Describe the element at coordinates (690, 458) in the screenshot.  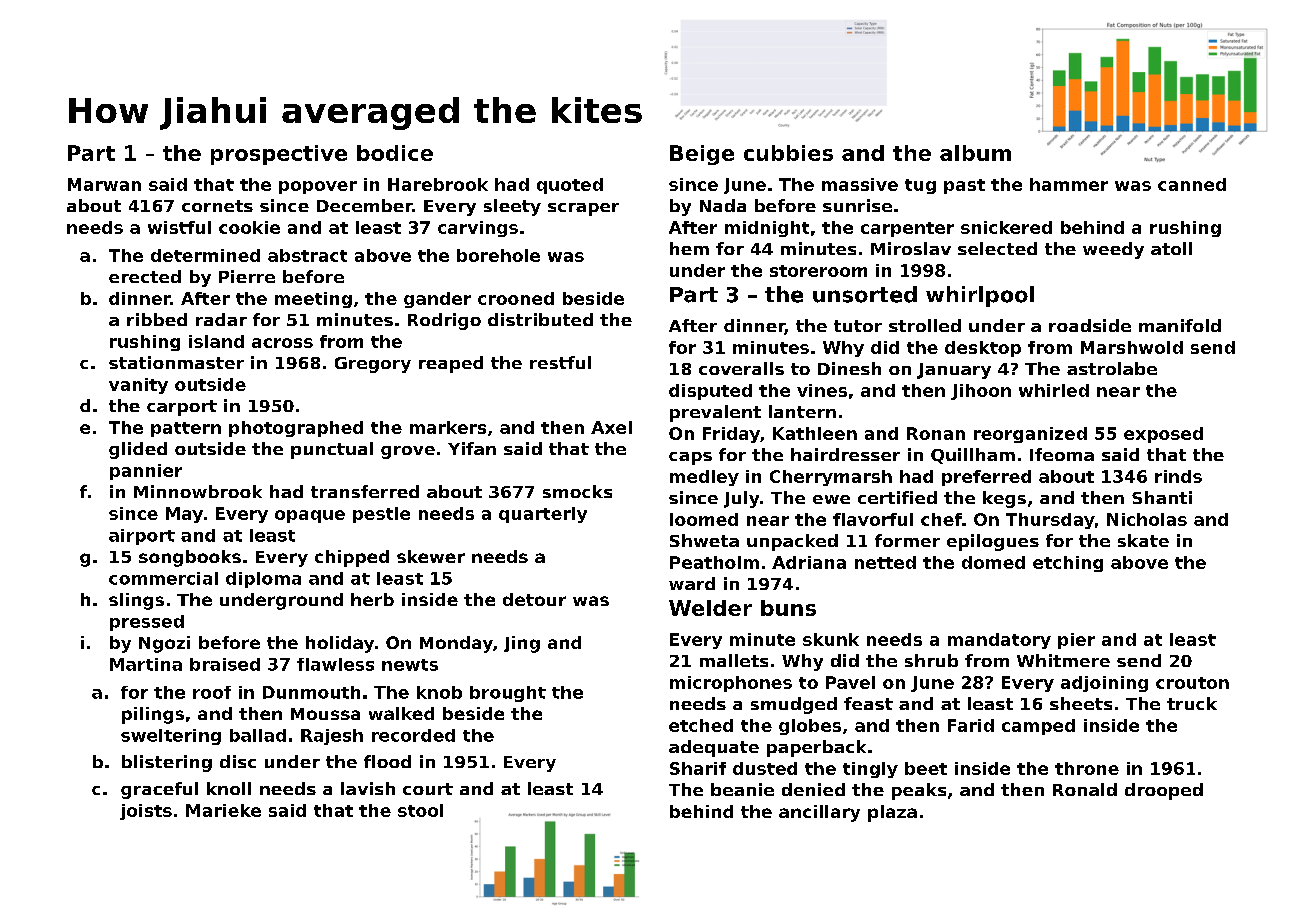
I see `caps` at that location.
